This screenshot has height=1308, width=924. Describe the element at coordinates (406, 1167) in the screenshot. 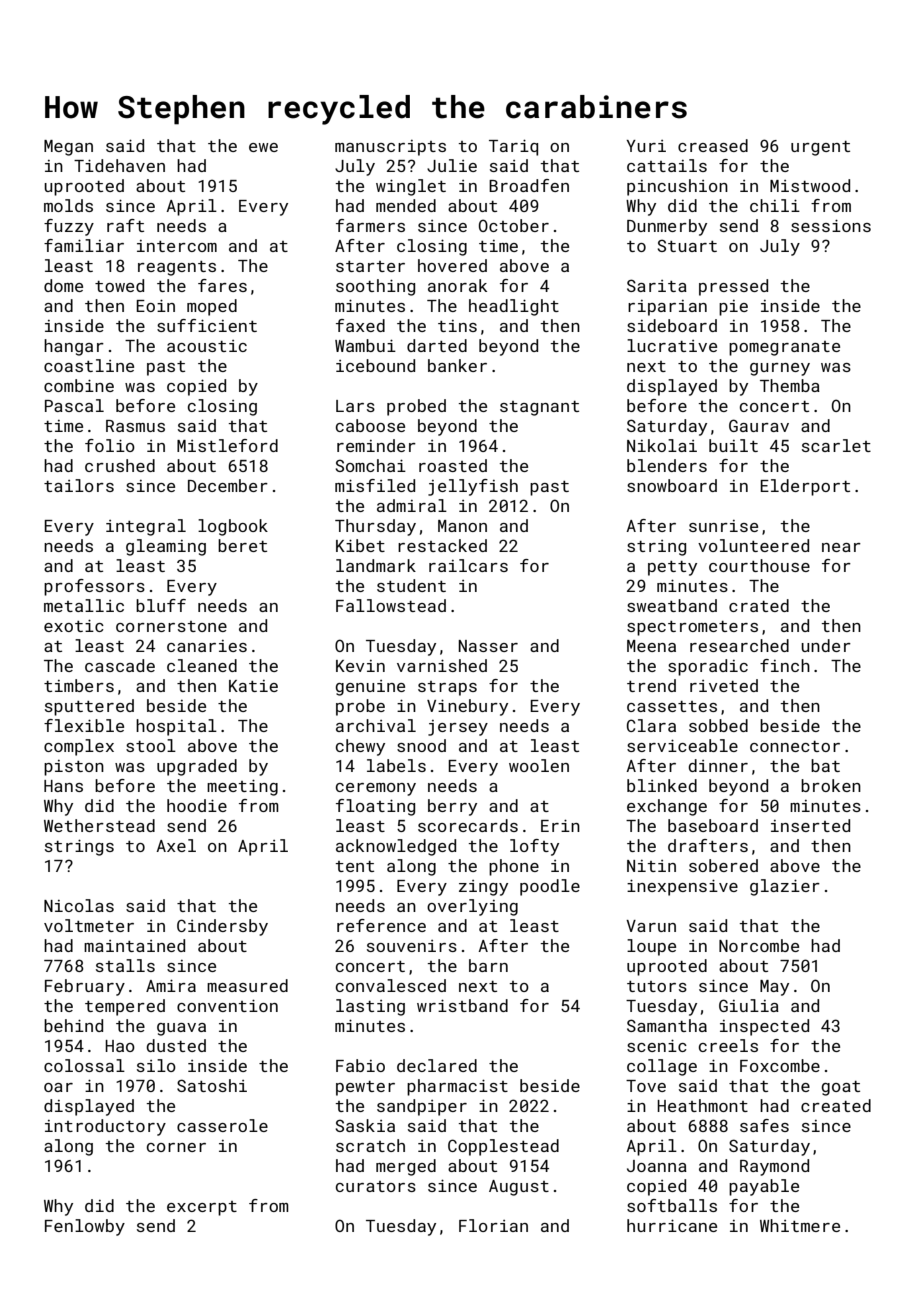

I see `merged` at that location.
